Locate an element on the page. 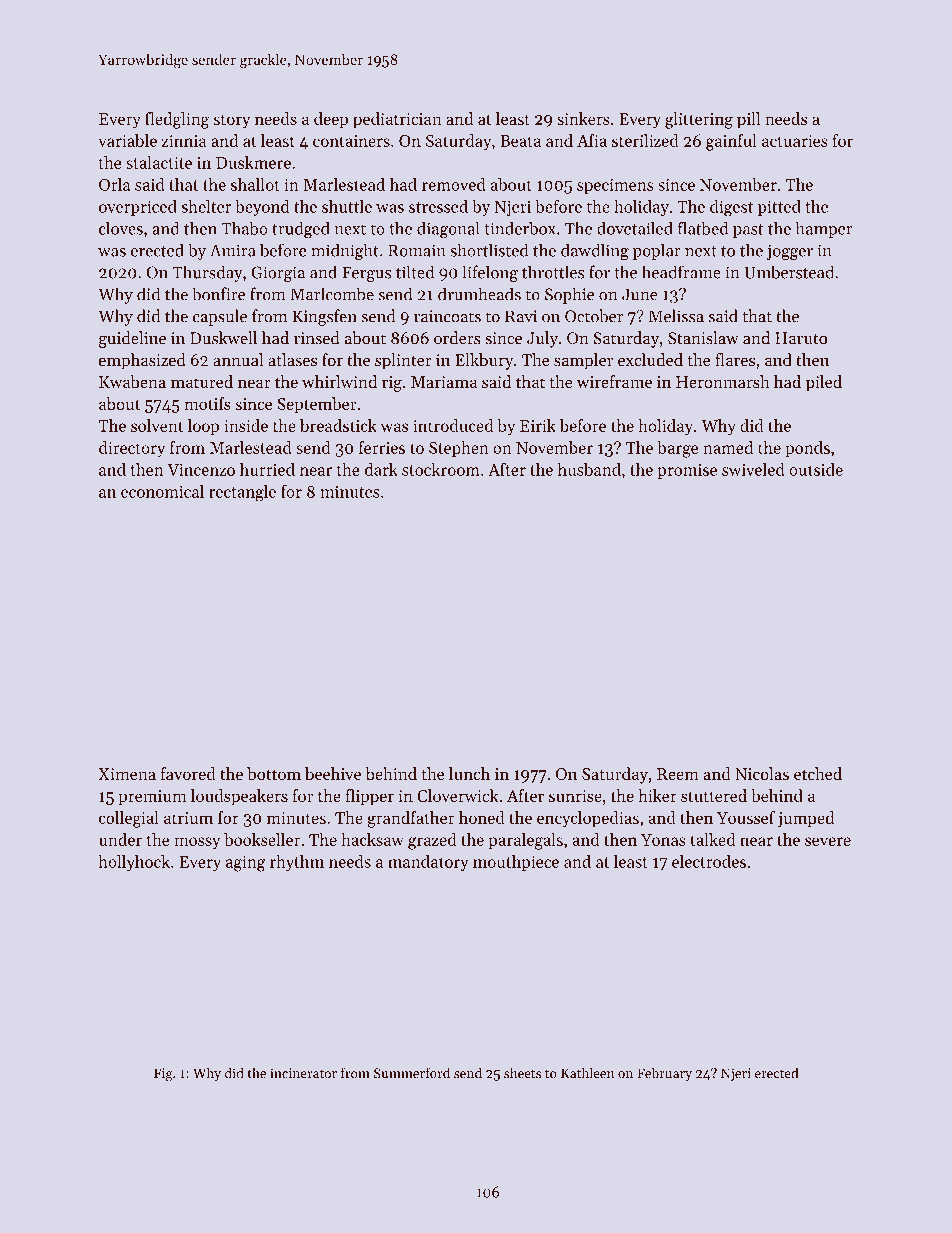  pill is located at coordinates (748, 120).
